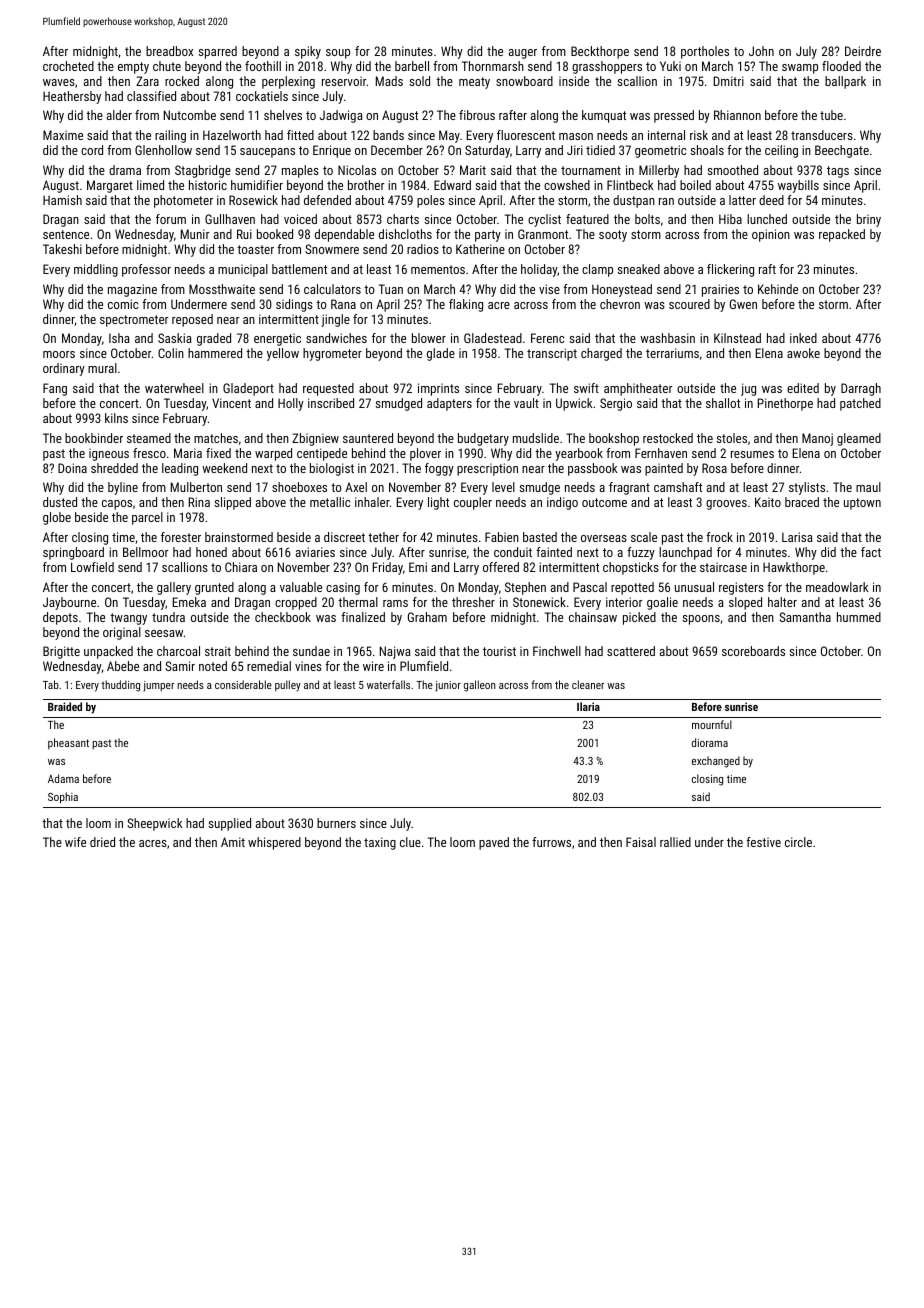  I want to click on Glenhollow, so click(163, 150).
